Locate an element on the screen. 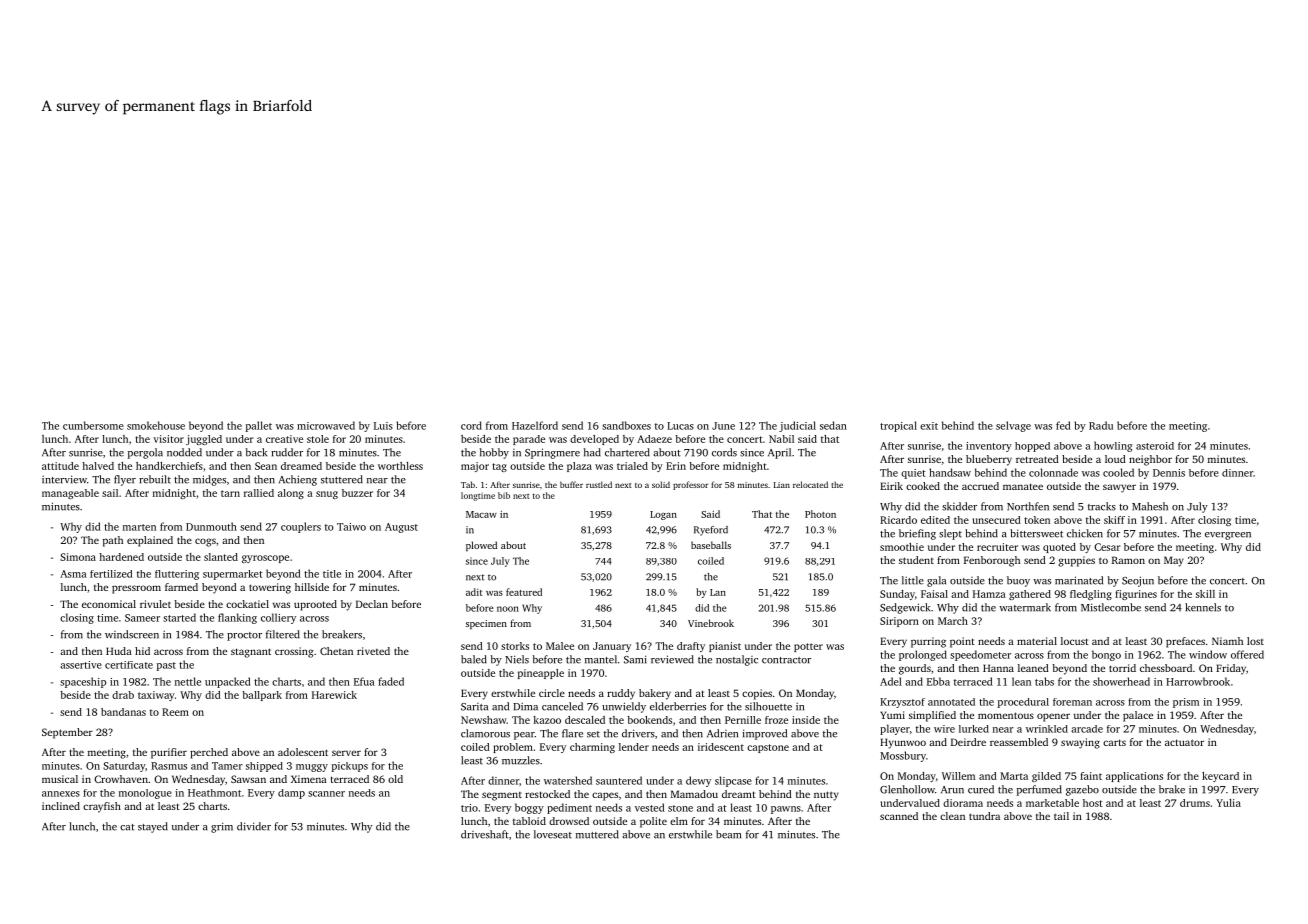  chicken is located at coordinates (1085, 533).
